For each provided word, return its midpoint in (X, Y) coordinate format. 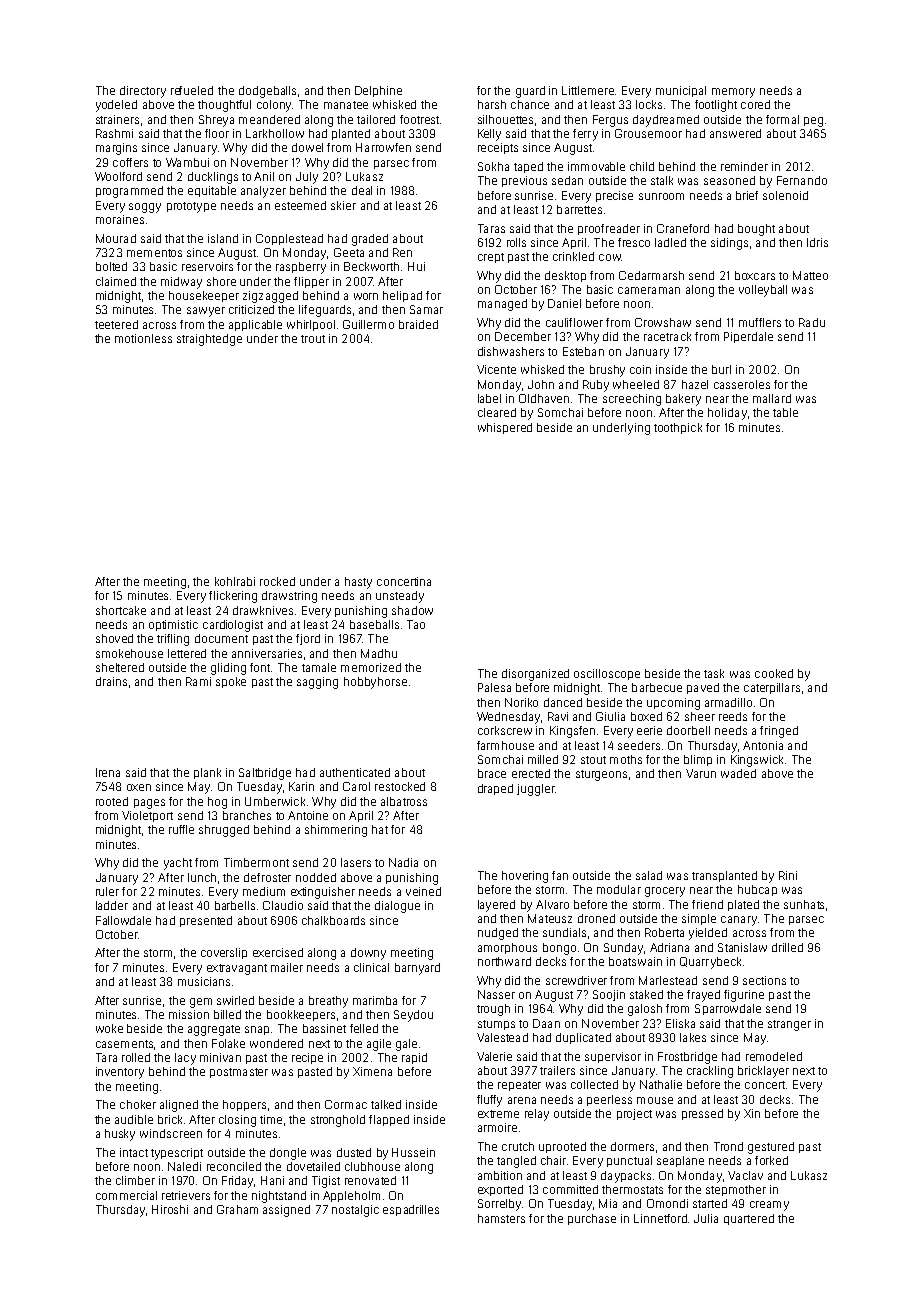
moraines (120, 219)
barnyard (417, 969)
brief (747, 195)
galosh (645, 1010)
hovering (525, 877)
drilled (787, 947)
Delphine (378, 91)
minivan (220, 1057)
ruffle (181, 829)
